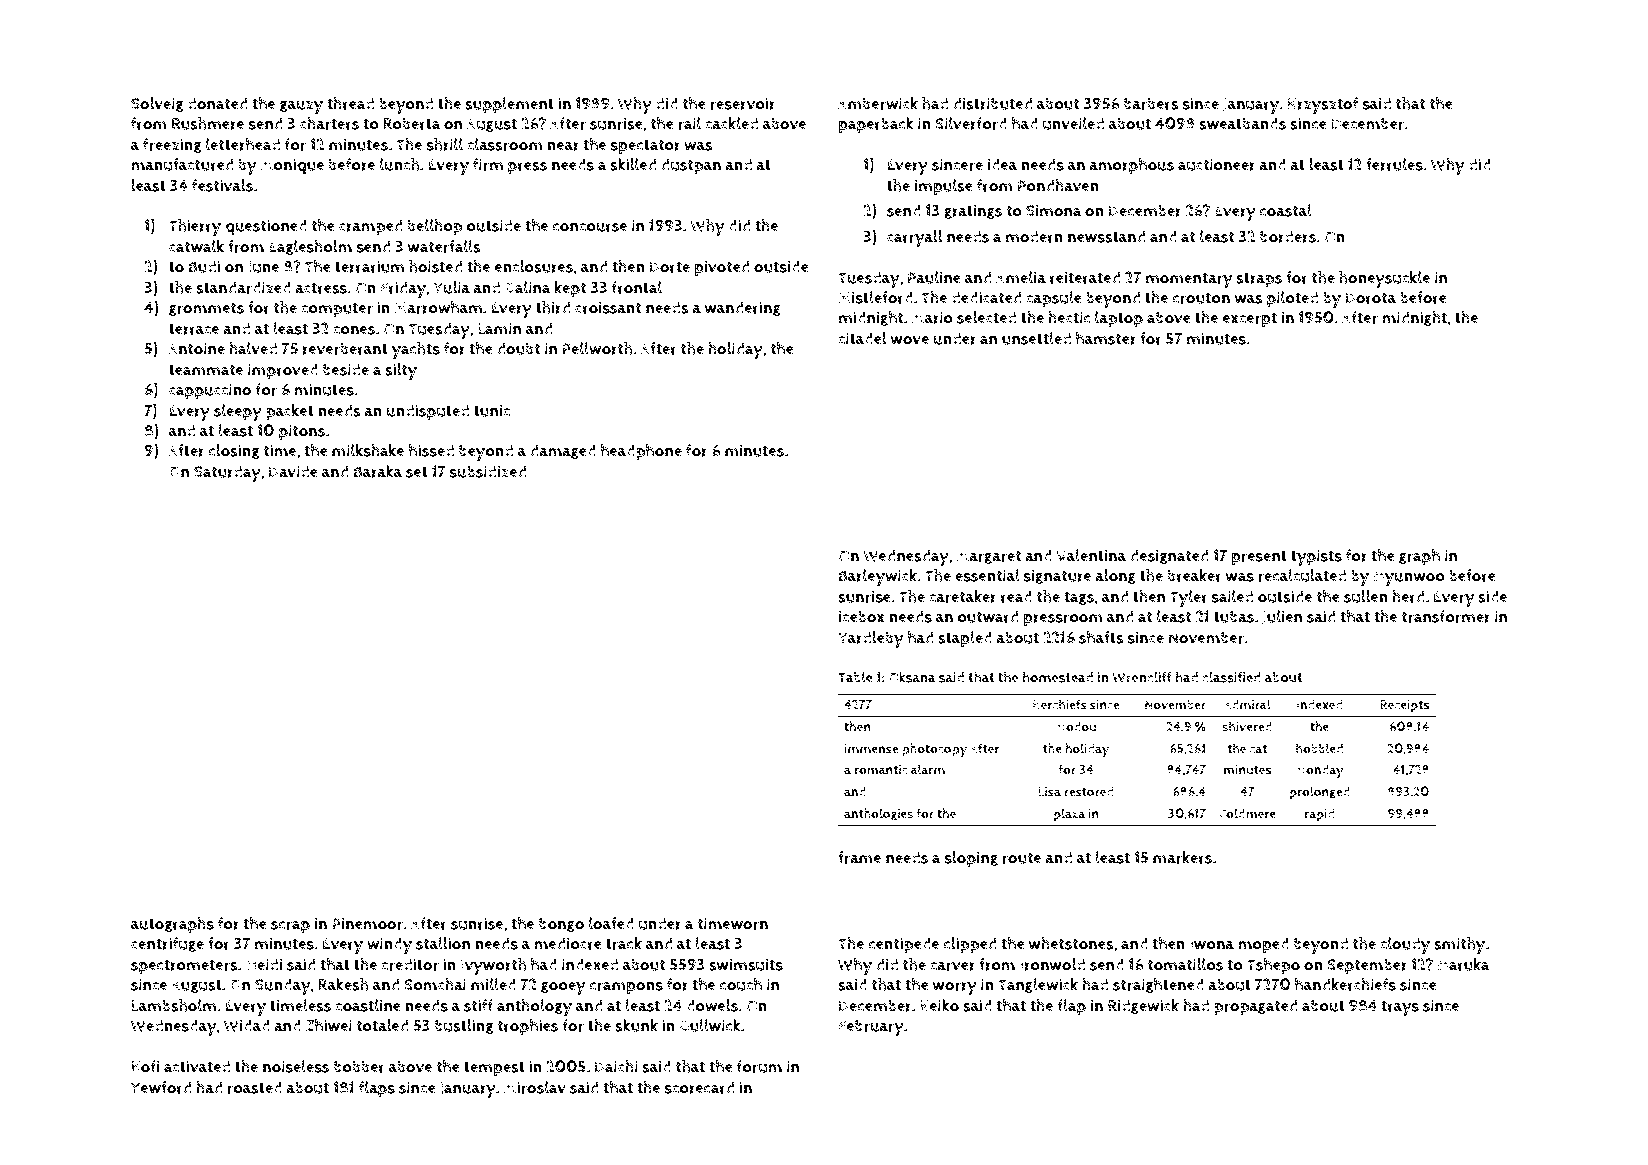 The image size is (1648, 1165). What do you see at coordinates (670, 267) in the screenshot?
I see `Dorte` at bounding box center [670, 267].
